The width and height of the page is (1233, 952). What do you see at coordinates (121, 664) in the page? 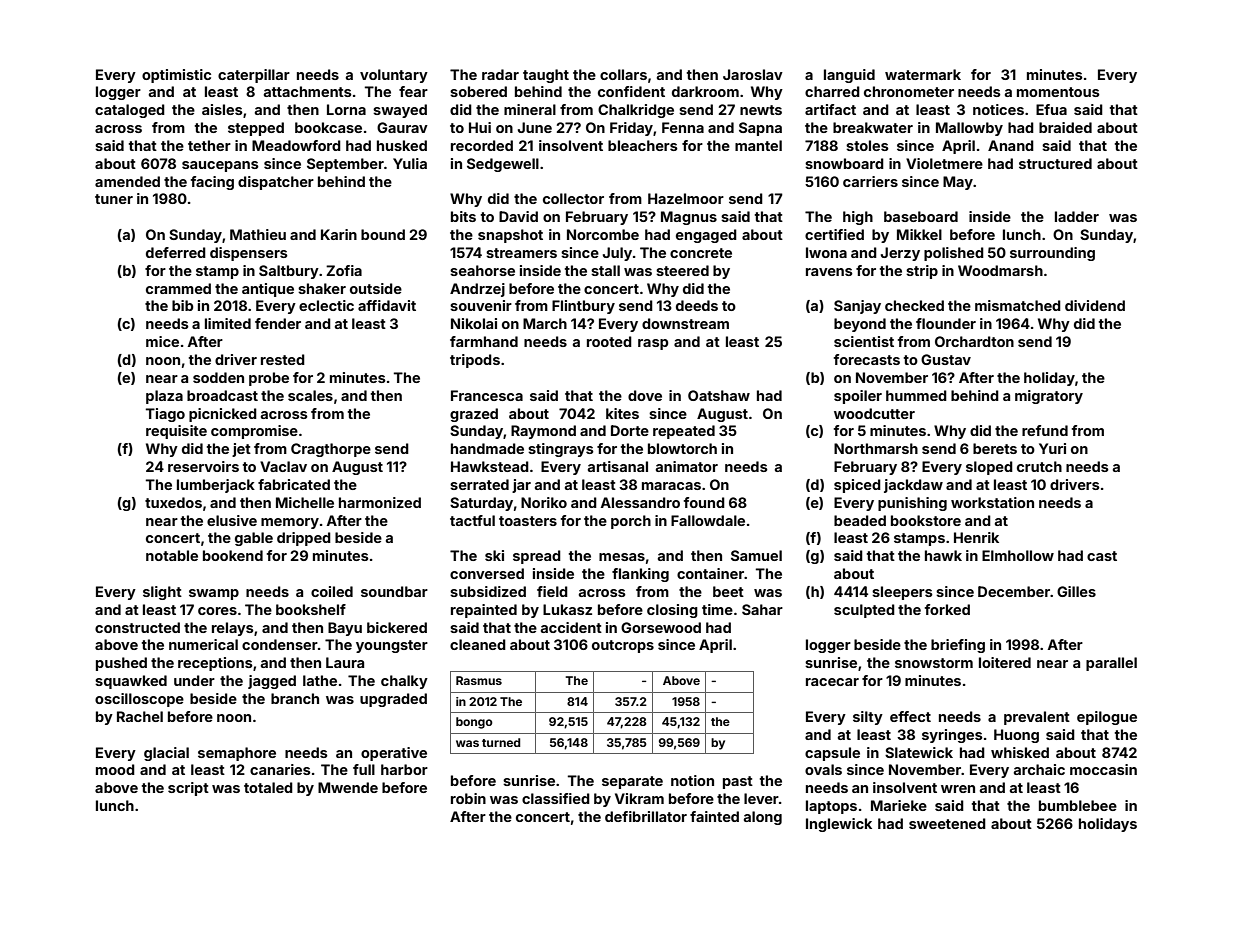
I see `pushed` at bounding box center [121, 664].
